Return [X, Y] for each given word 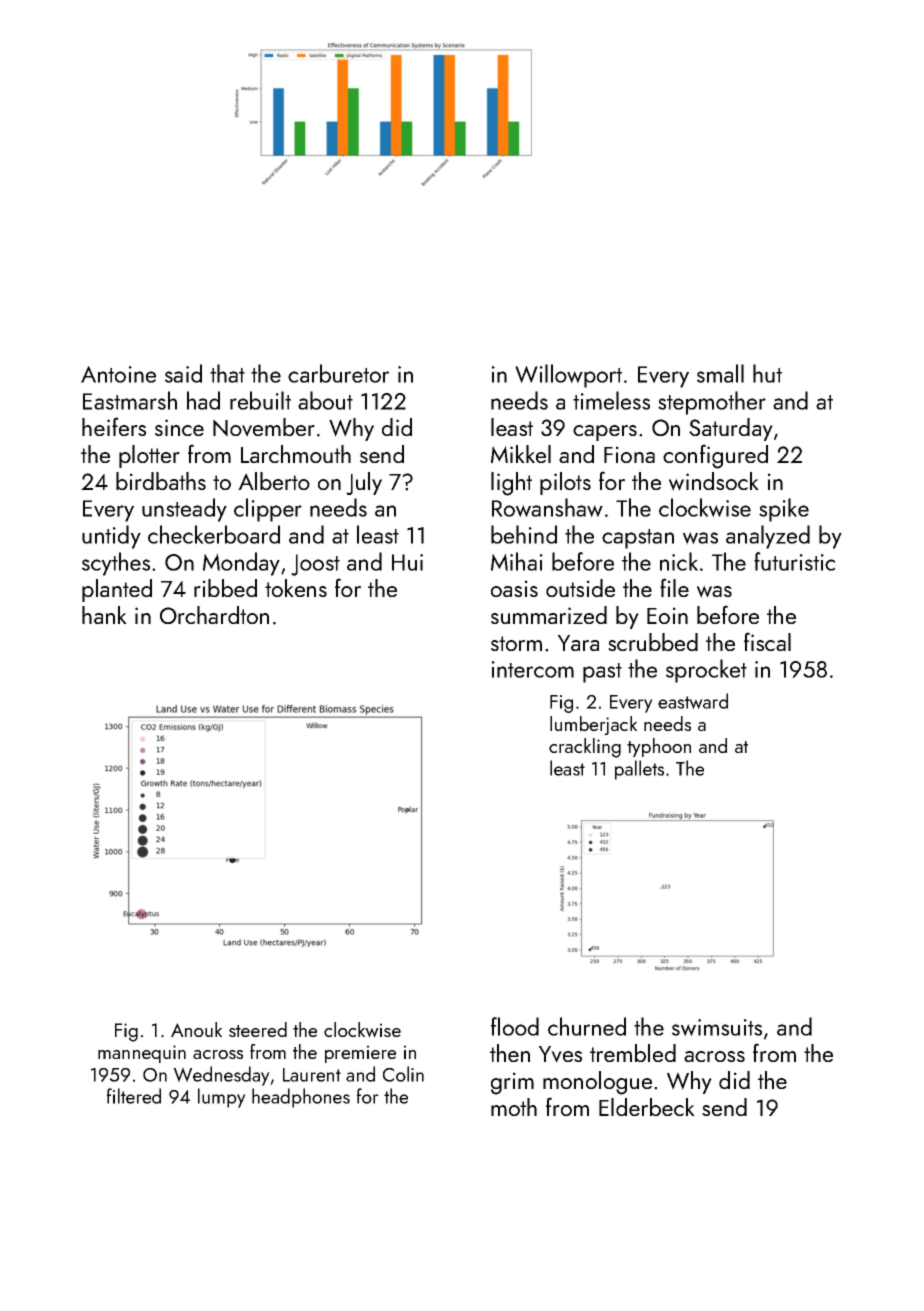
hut [767, 373]
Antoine [118, 374]
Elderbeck [647, 1107]
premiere [360, 1054]
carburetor [338, 373]
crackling [585, 748]
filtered [134, 1096]
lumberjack [593, 725]
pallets [639, 770]
